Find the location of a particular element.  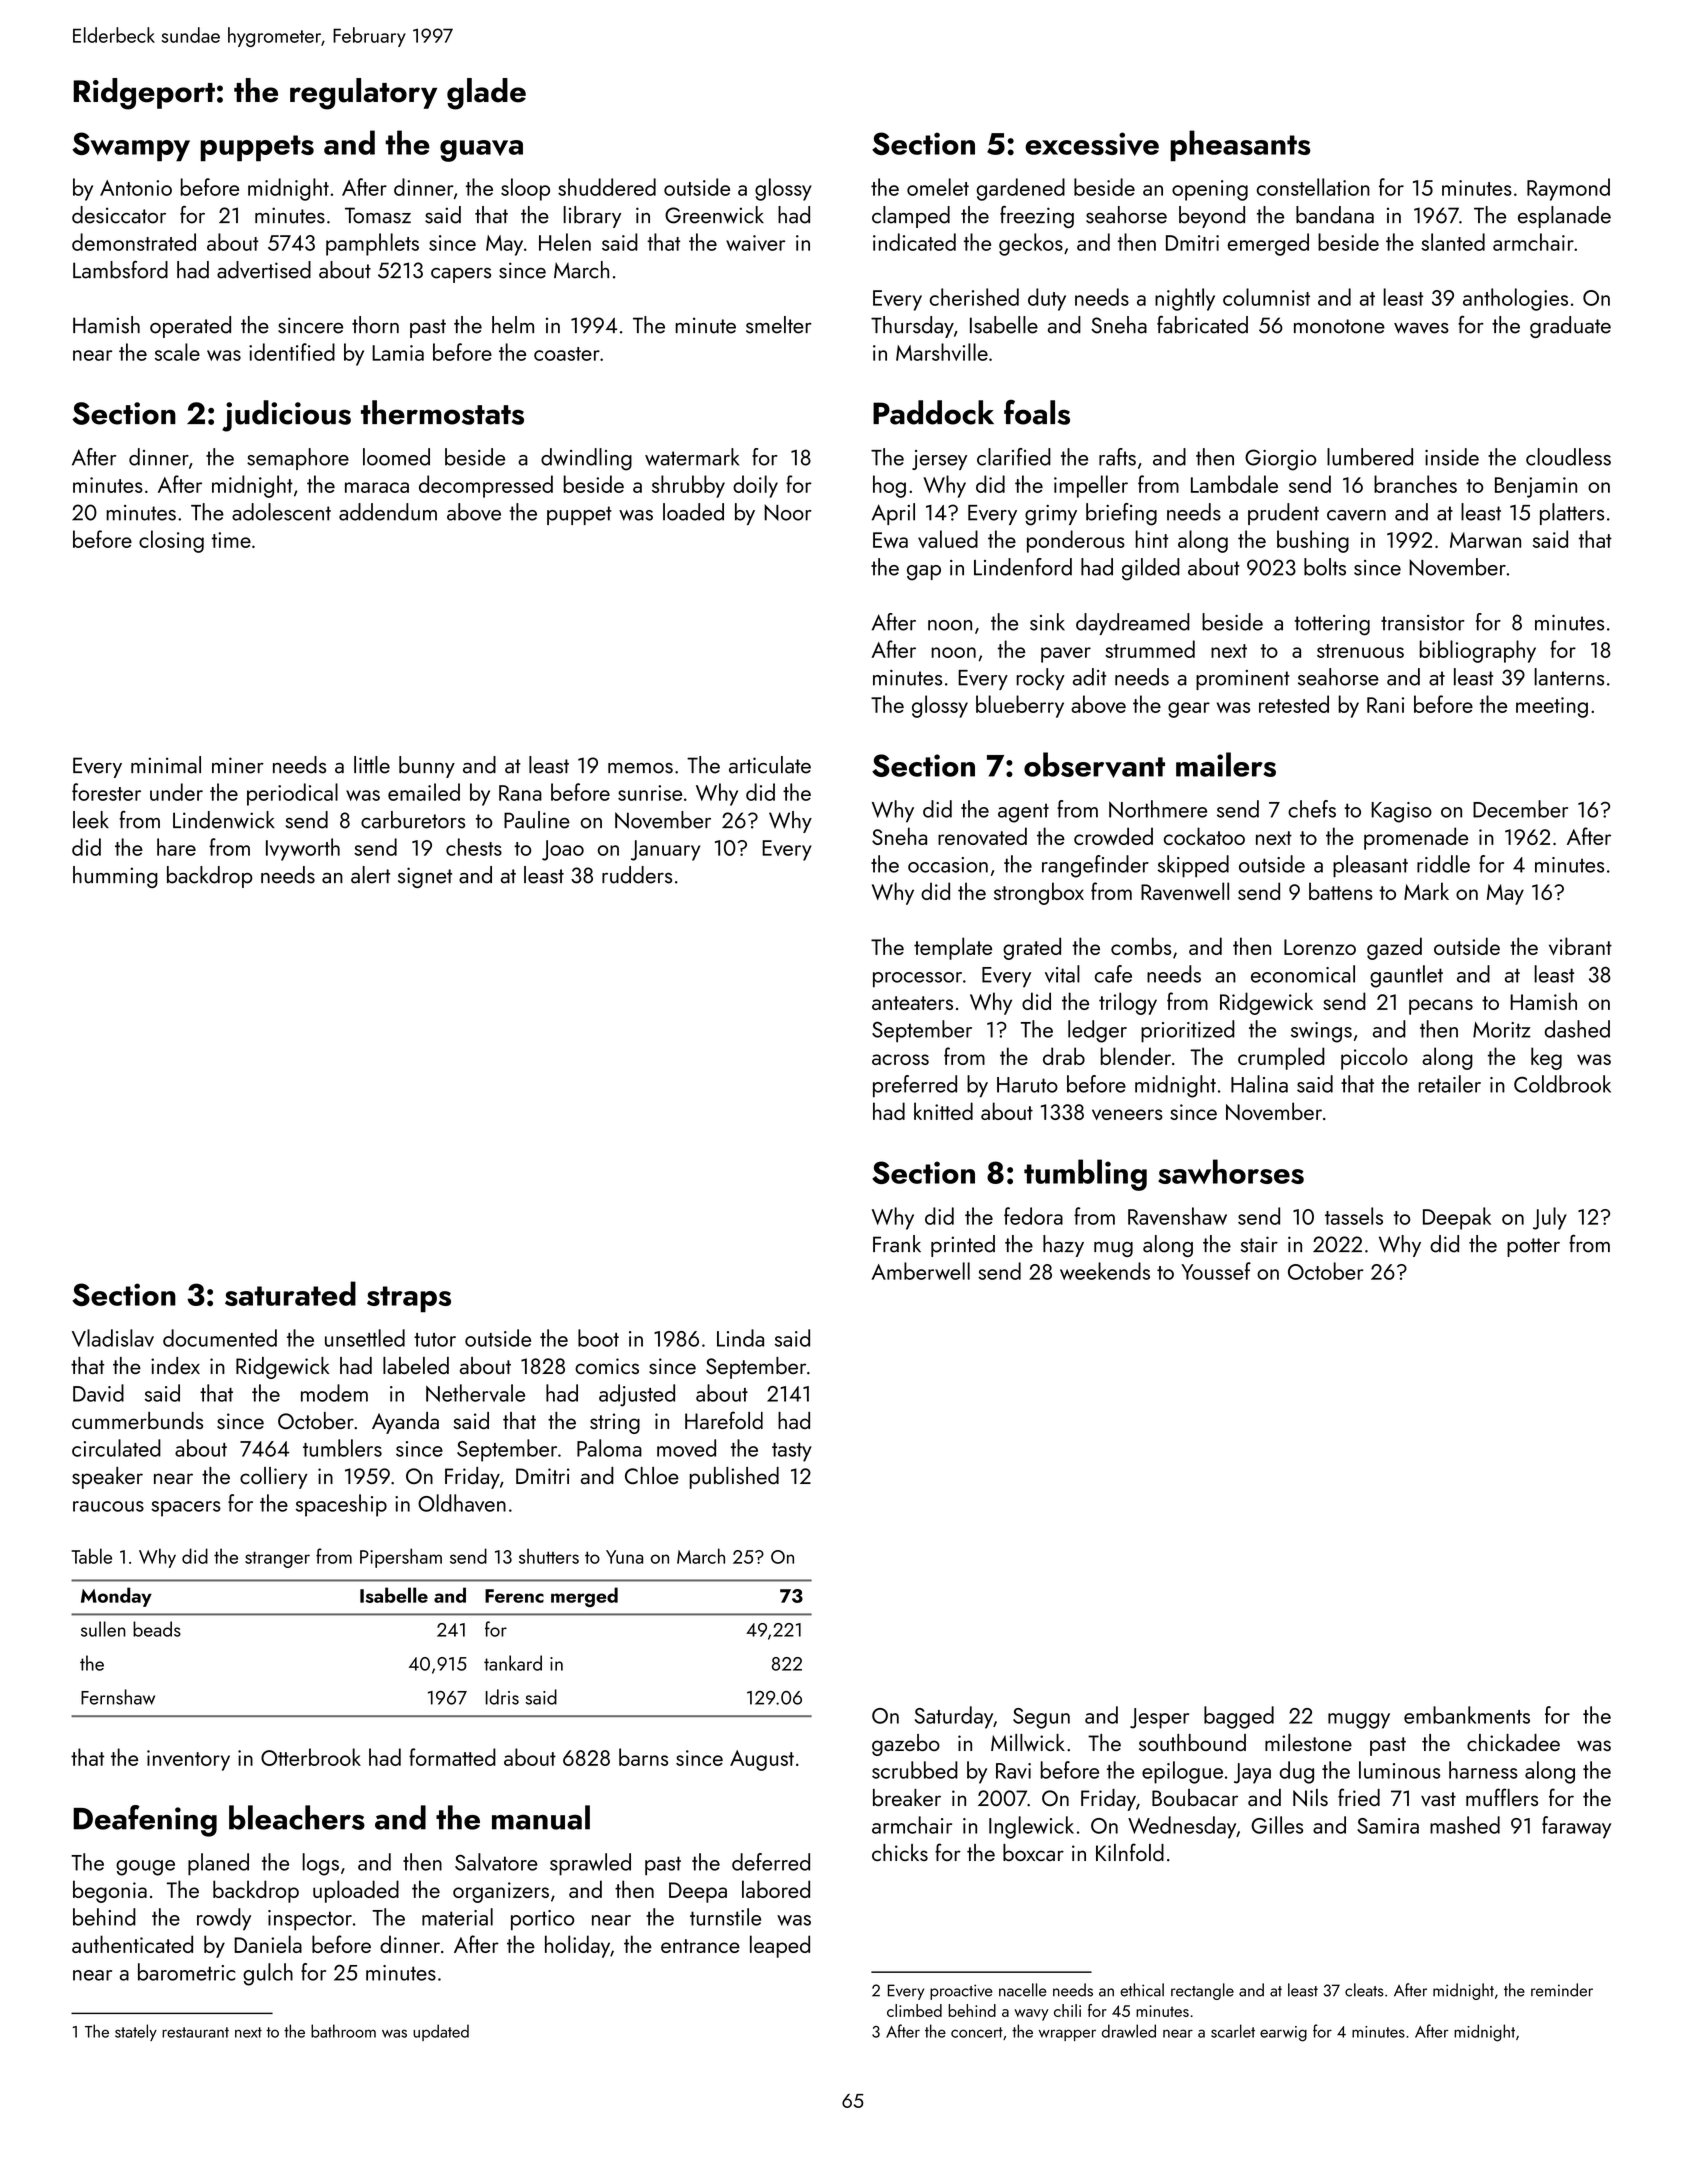

Raymond is located at coordinates (1568, 189).
